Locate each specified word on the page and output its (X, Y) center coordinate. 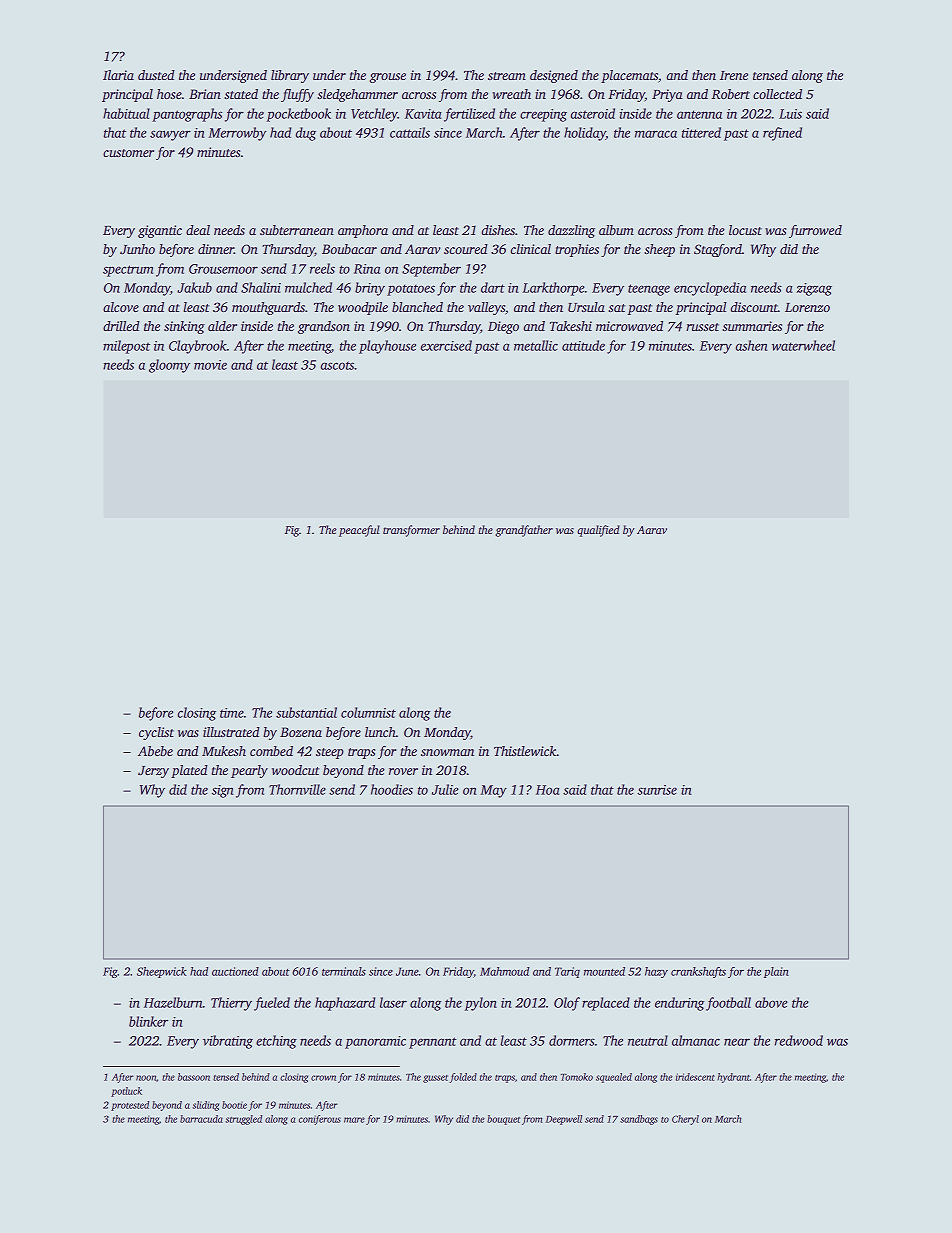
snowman (447, 752)
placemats (629, 76)
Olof (567, 1004)
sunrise (657, 790)
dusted (156, 75)
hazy (656, 972)
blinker (148, 1021)
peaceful (359, 531)
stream (507, 76)
